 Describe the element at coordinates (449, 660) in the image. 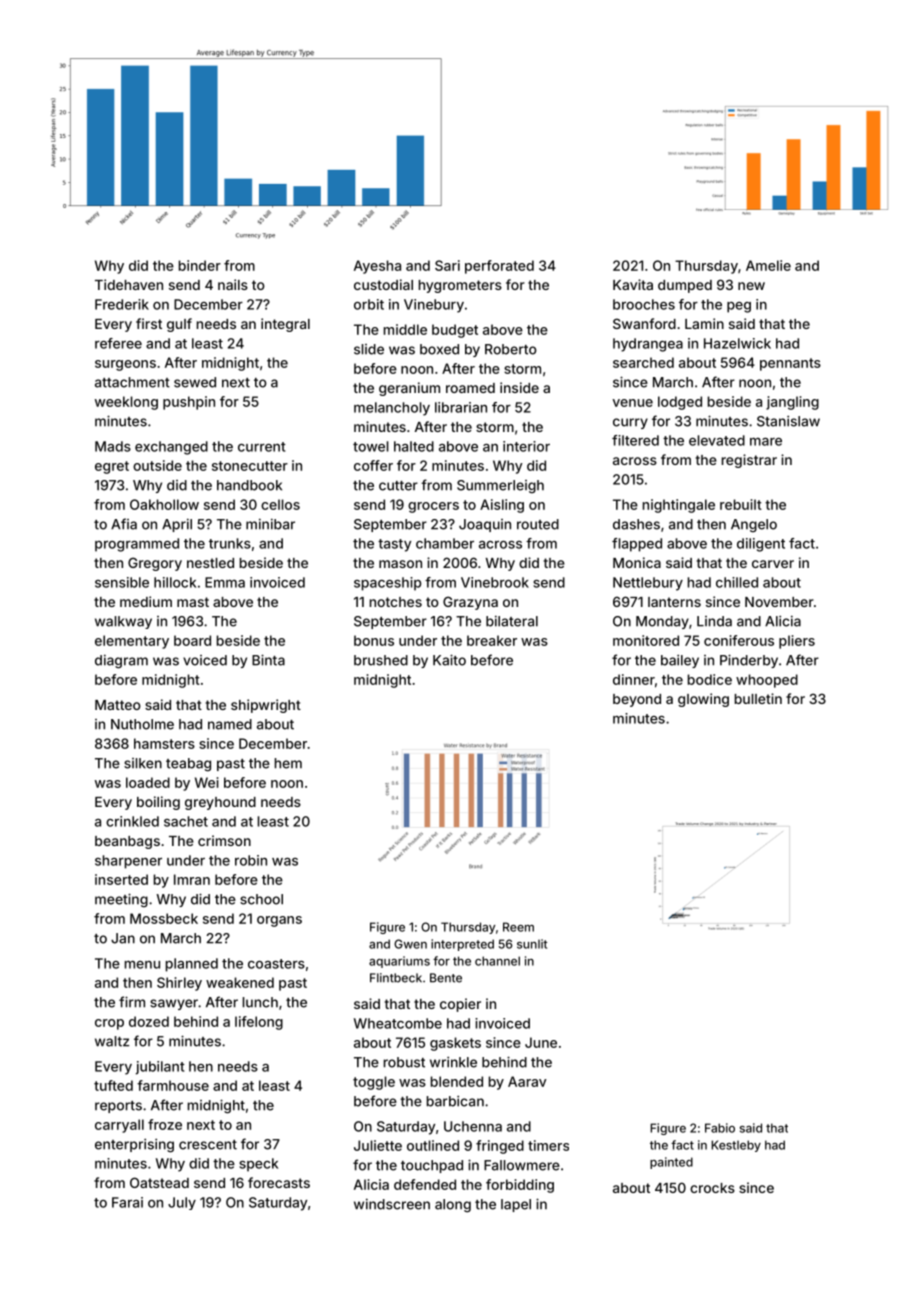

I see `Kaito` at that location.
